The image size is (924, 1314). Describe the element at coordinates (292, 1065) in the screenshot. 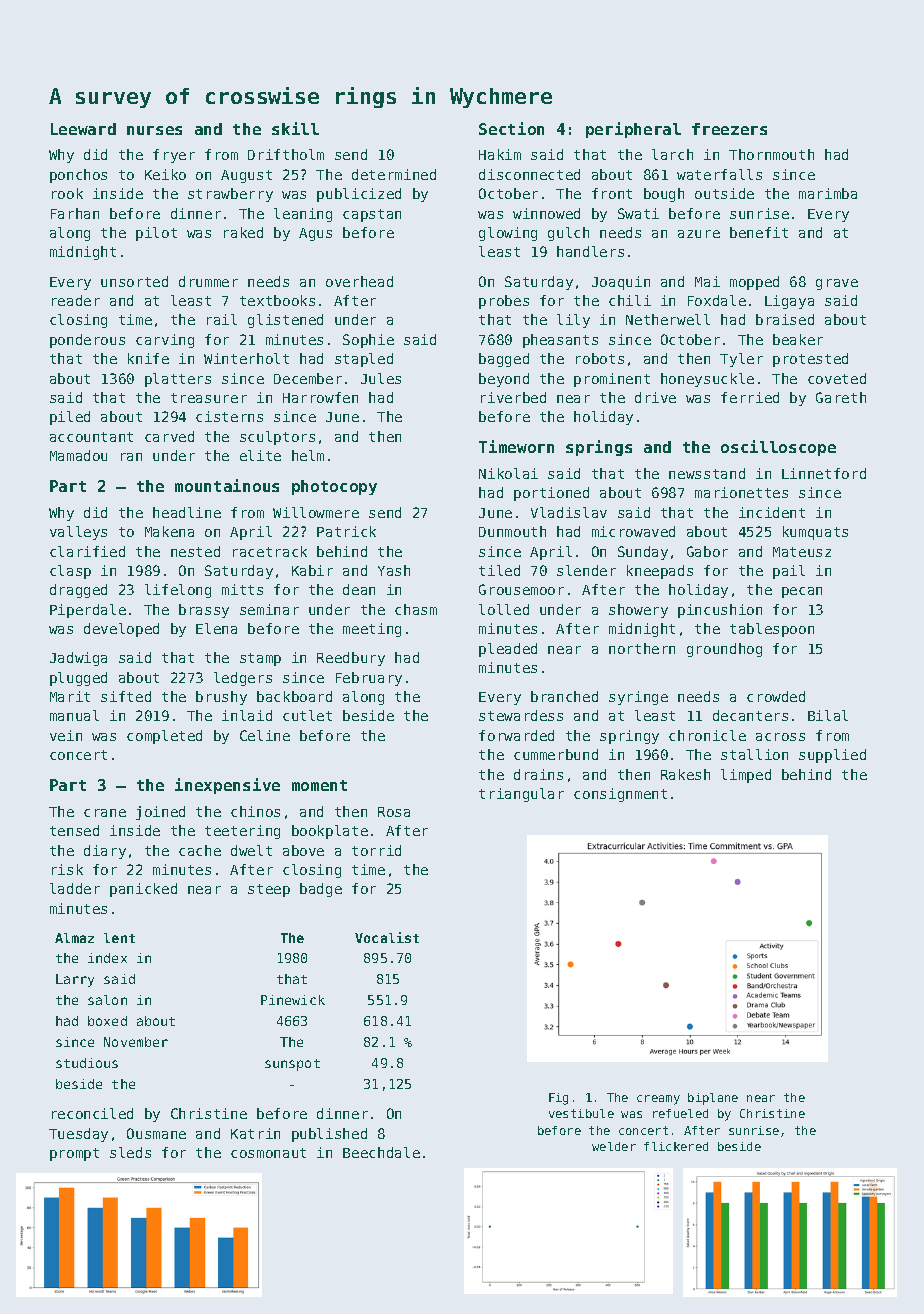

I see `sunspot` at that location.
